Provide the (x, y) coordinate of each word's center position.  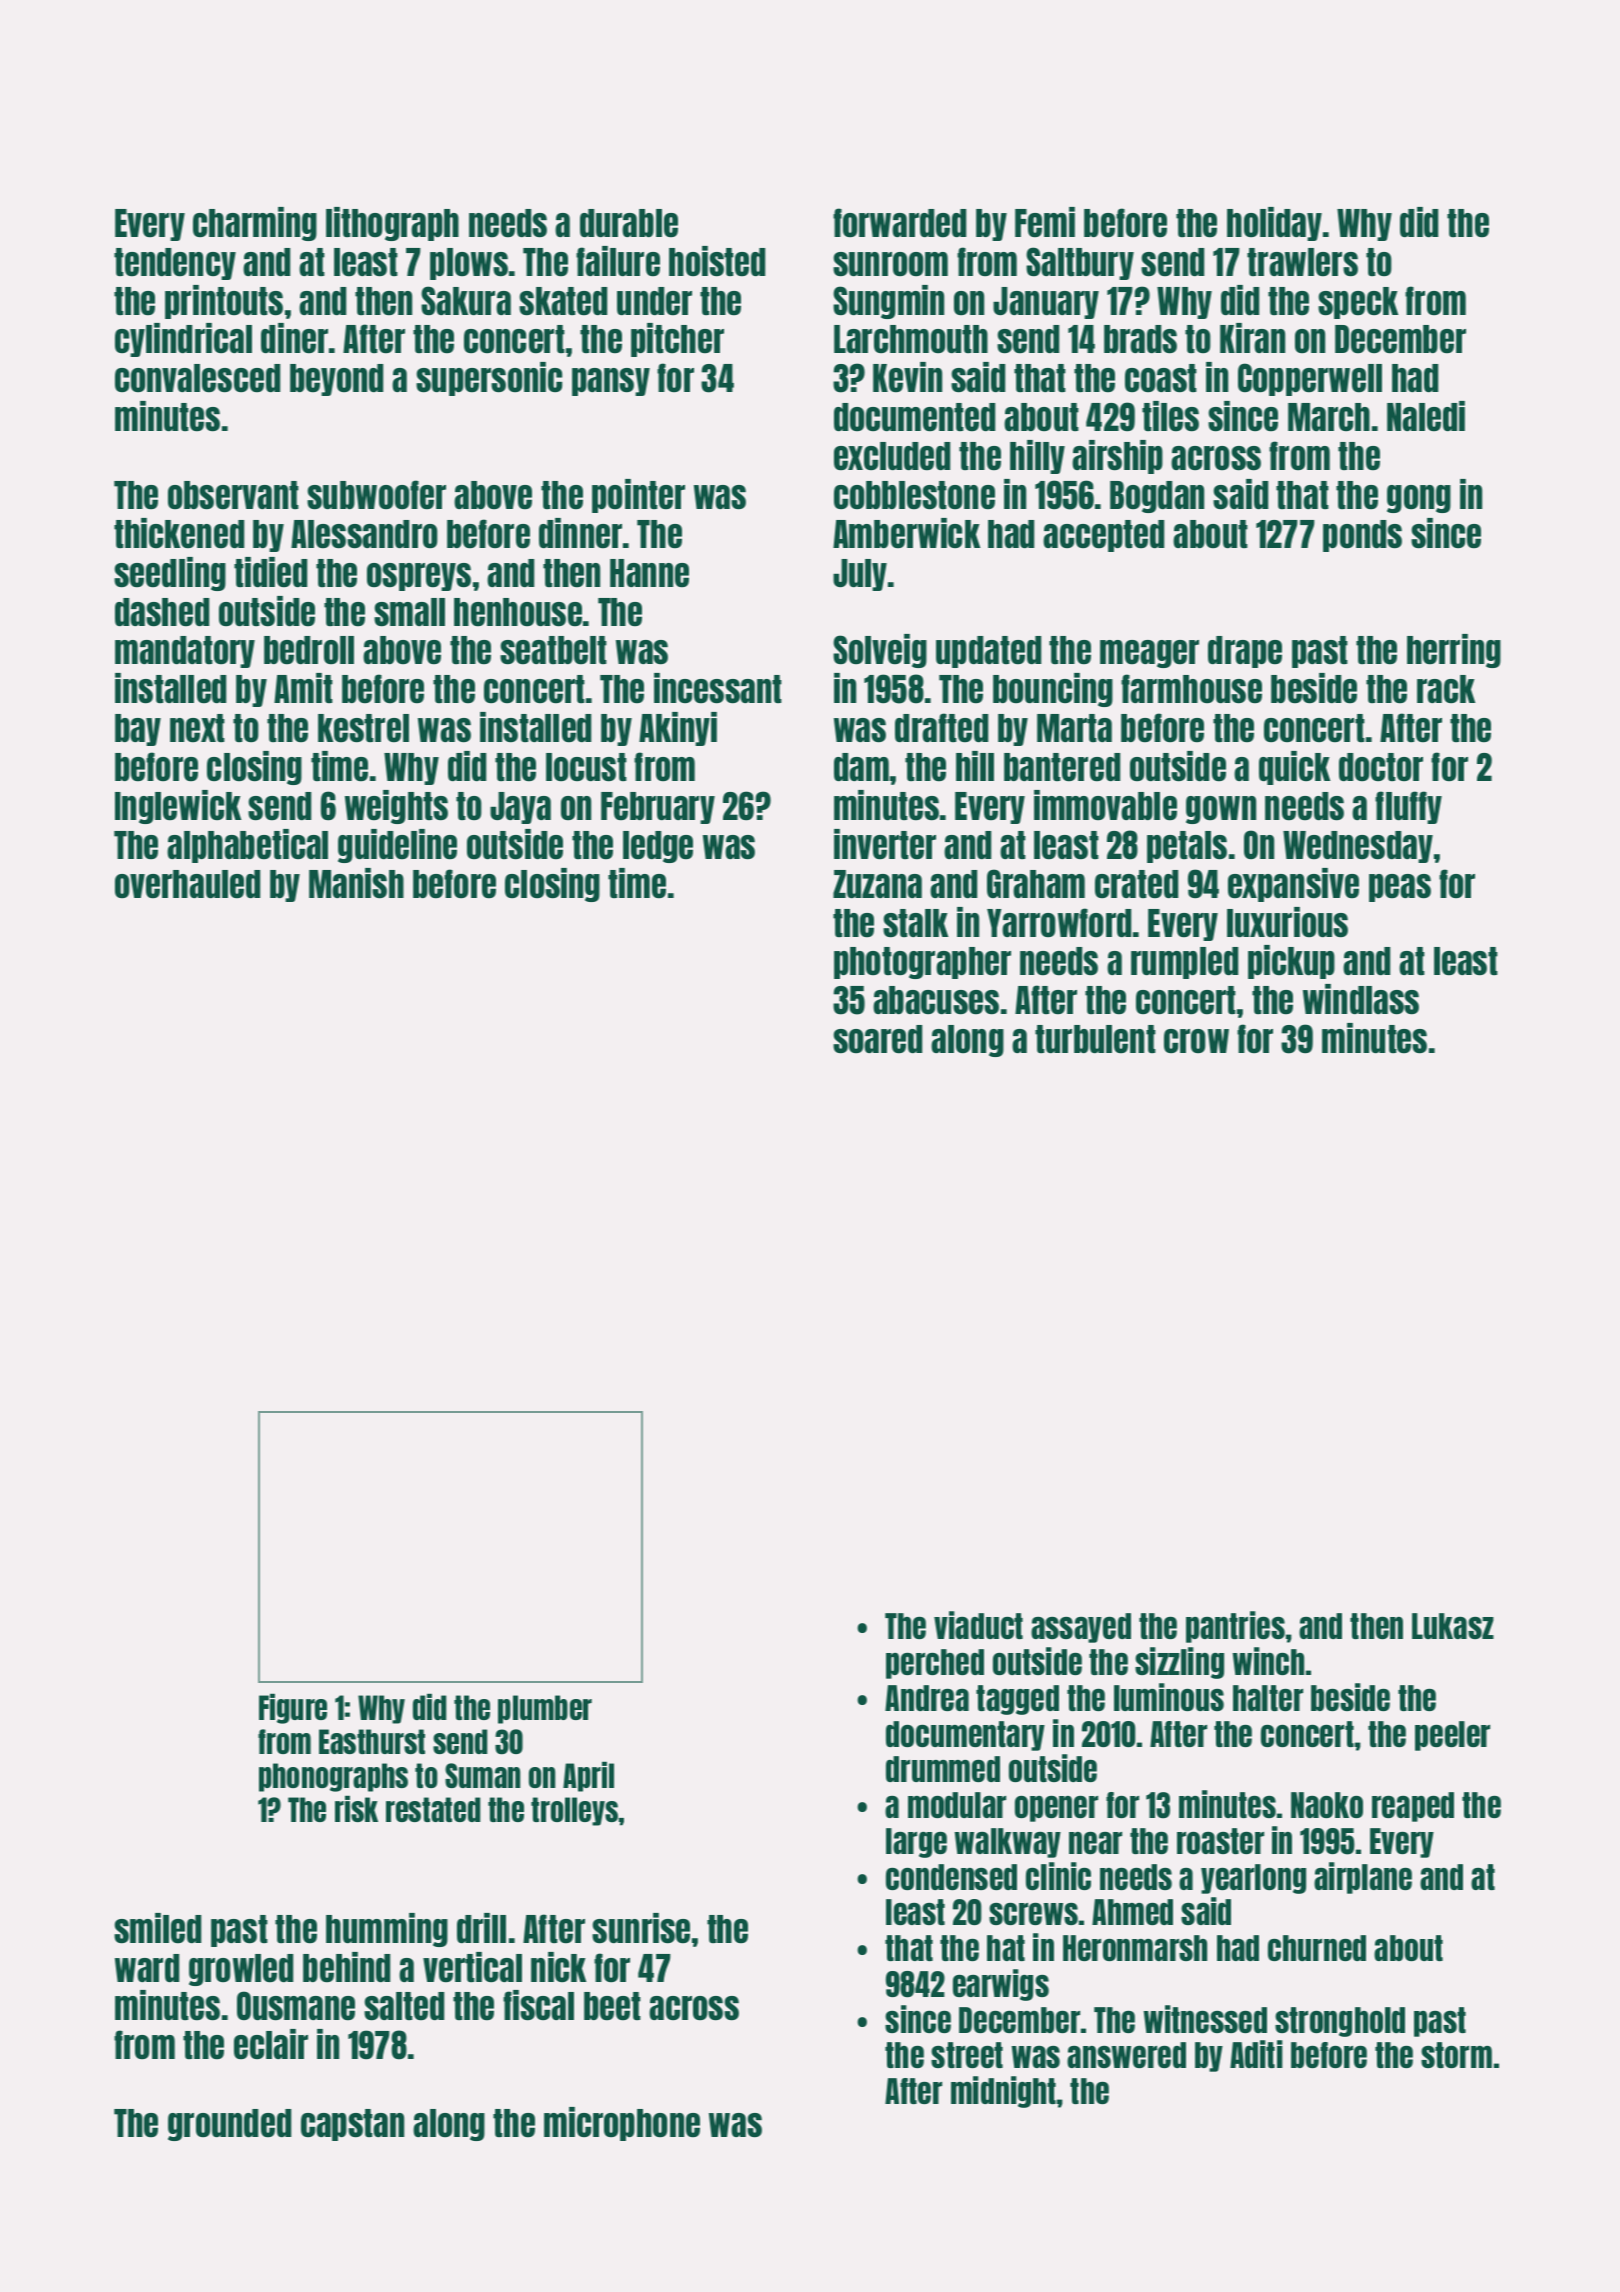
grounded (229, 2125)
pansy (611, 382)
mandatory (185, 652)
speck (1358, 303)
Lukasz (1453, 1626)
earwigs (1001, 1985)
